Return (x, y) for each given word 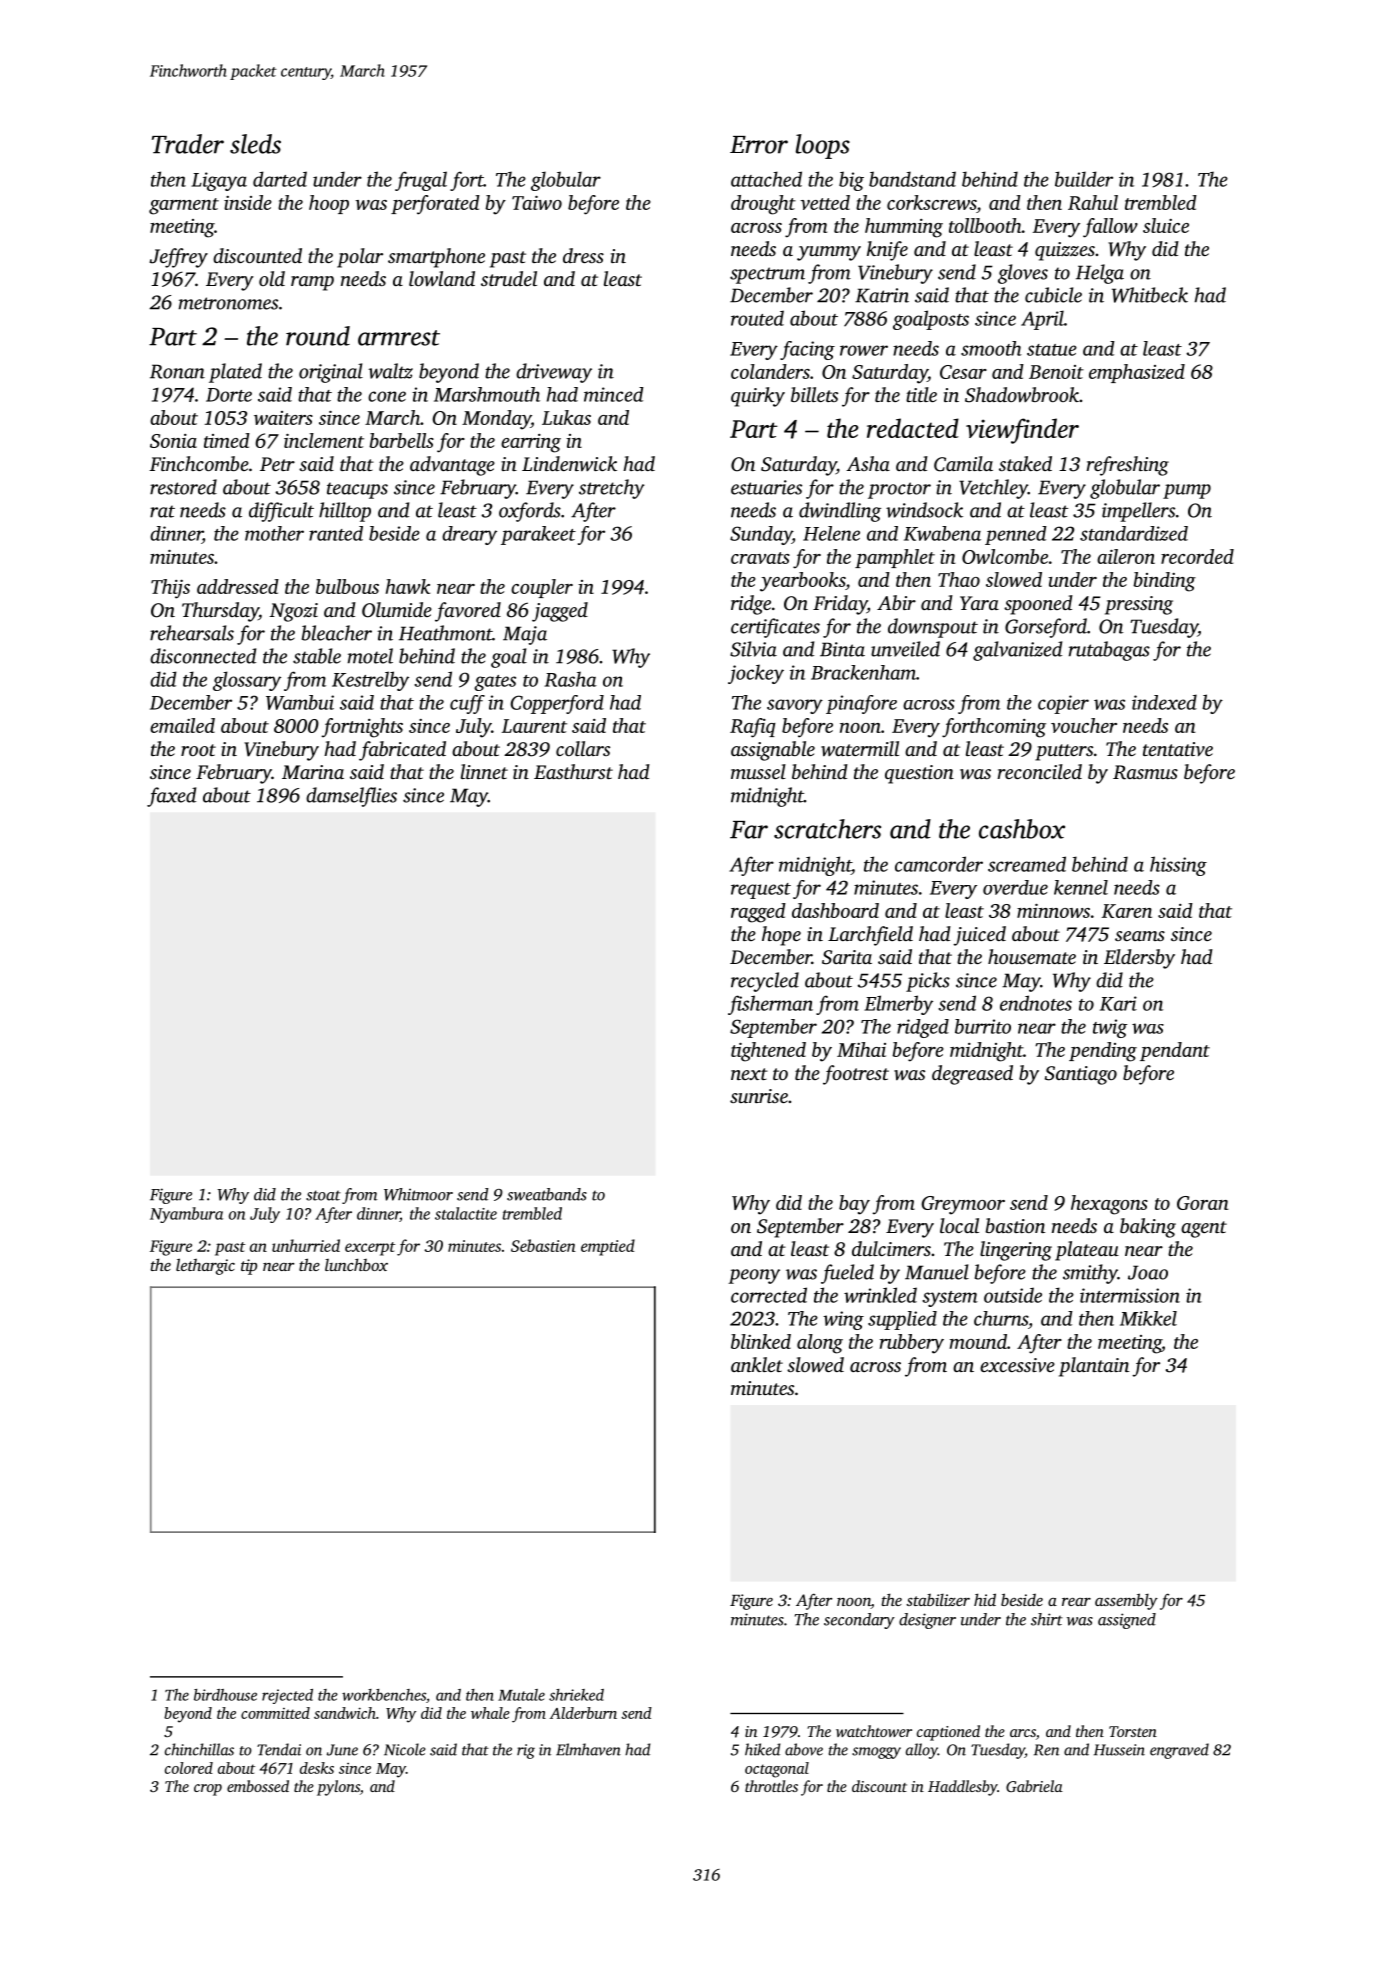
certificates (775, 628)
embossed (258, 1786)
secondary (859, 1621)
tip (249, 1267)
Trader (188, 144)
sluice (1166, 225)
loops (823, 146)
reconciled (1039, 771)
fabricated (402, 751)
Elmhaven (588, 1749)
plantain (1094, 1367)
